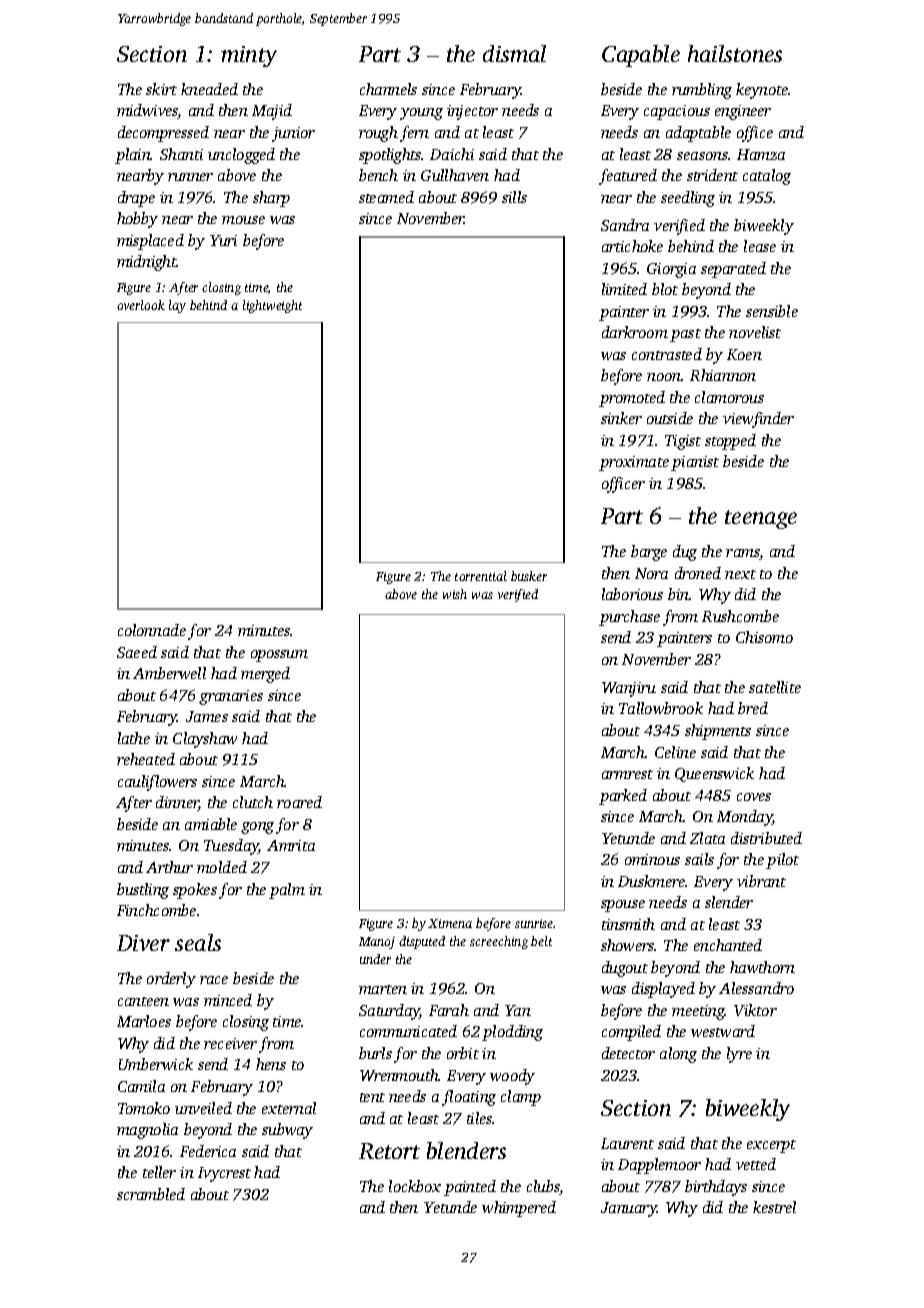 This page has width=924, height=1308. What do you see at coordinates (761, 154) in the page?
I see `Hamza` at bounding box center [761, 154].
